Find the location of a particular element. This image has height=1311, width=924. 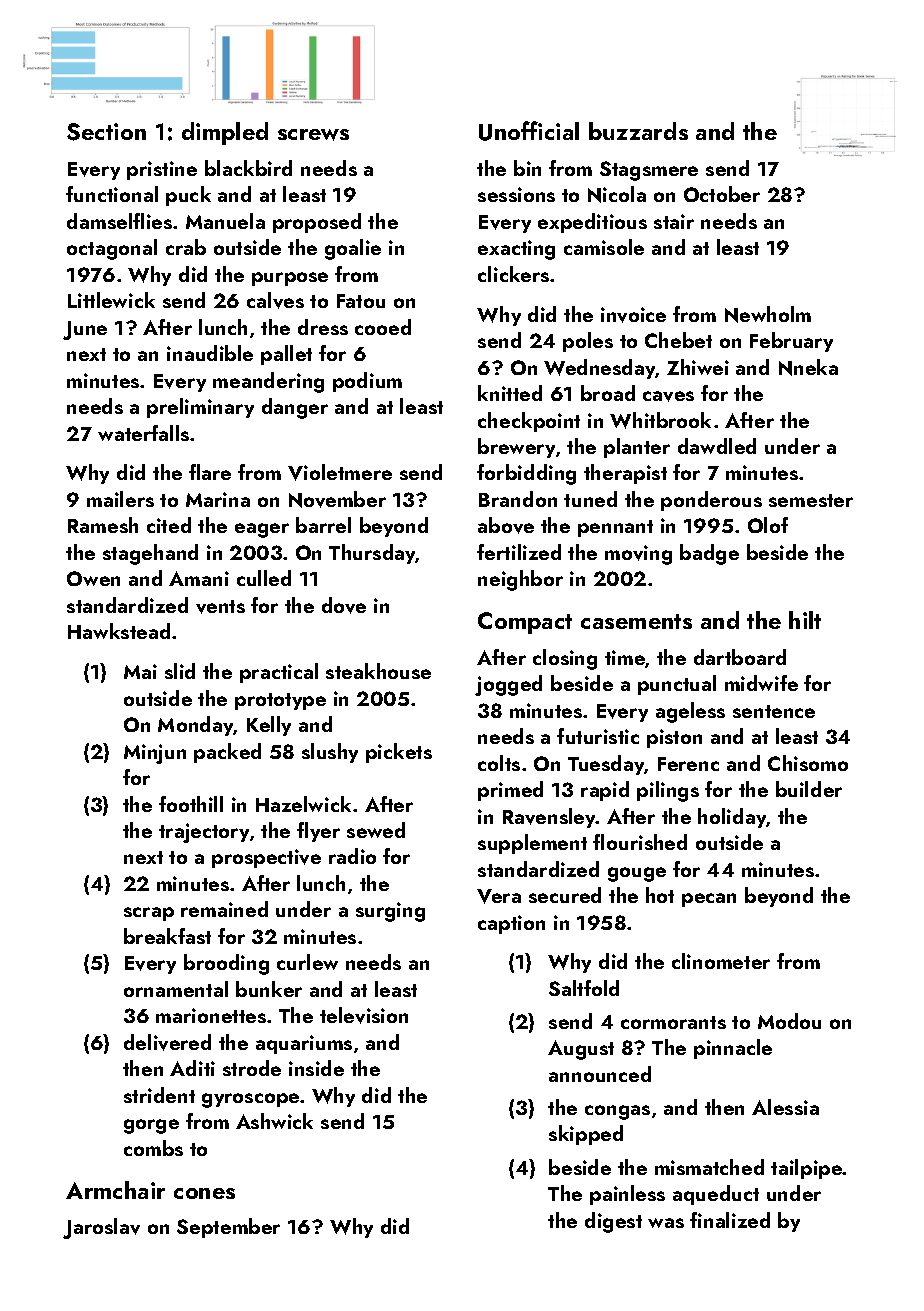

digest is located at coordinates (613, 1222).
